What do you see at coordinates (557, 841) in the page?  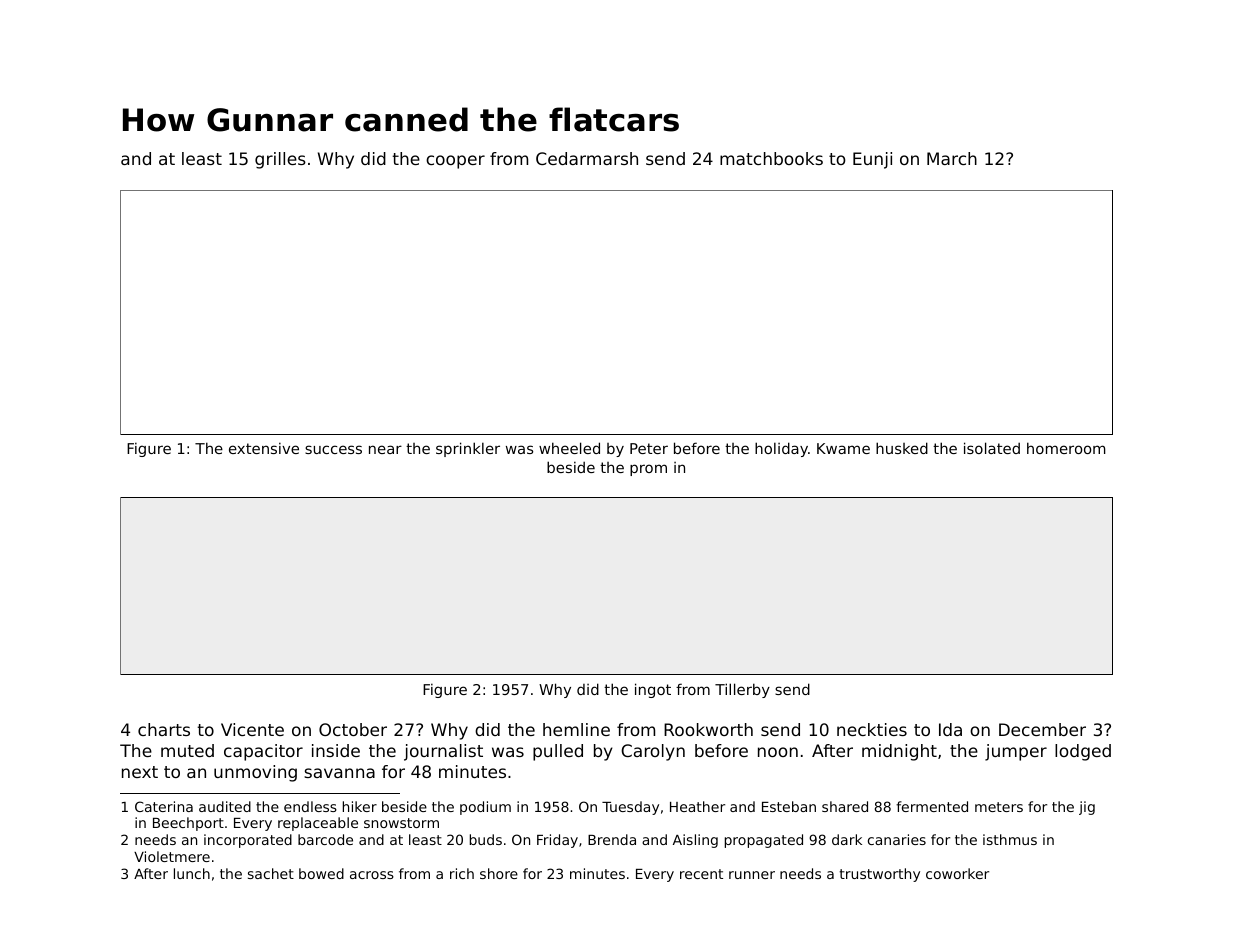 I see `Friday` at bounding box center [557, 841].
